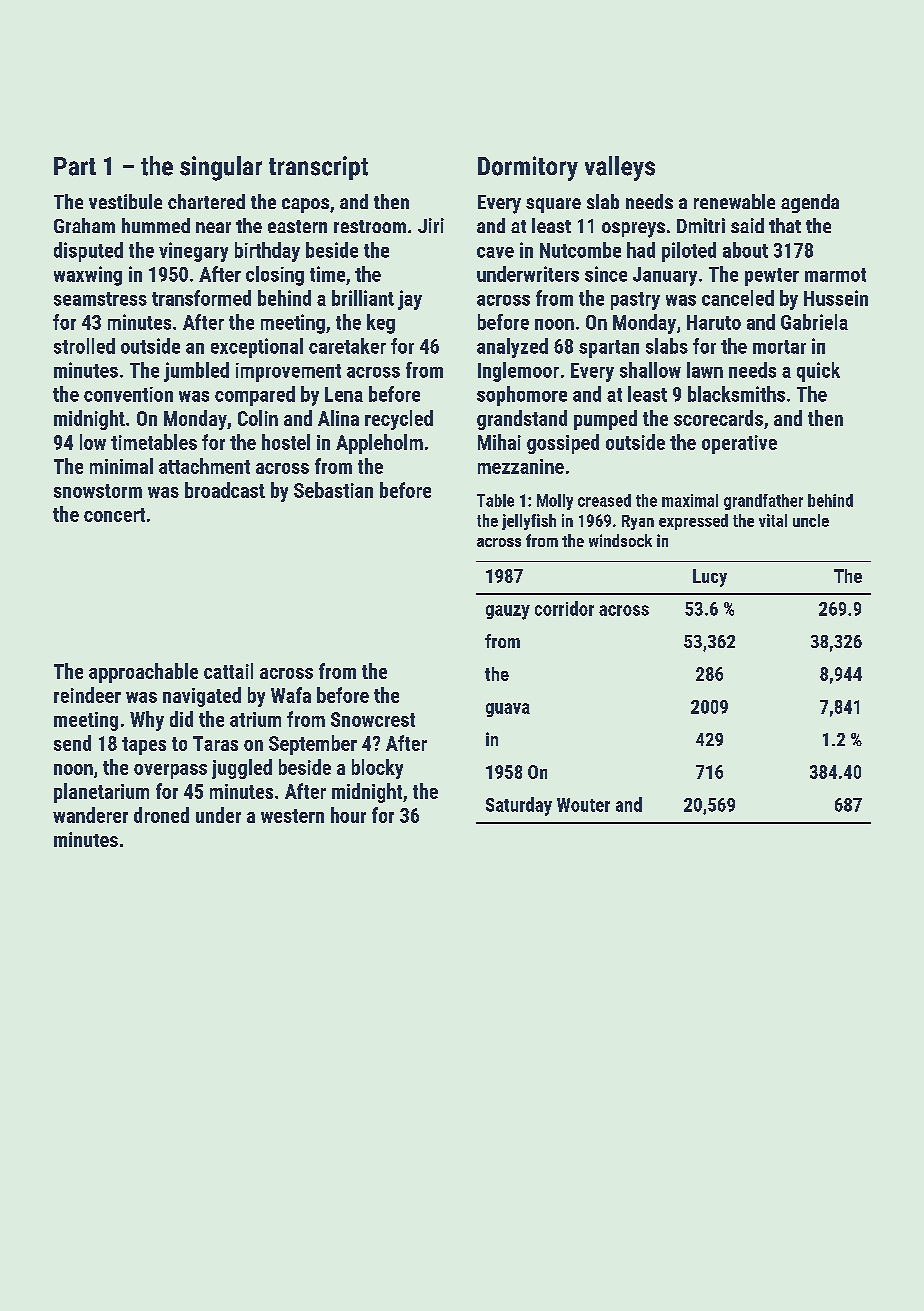 The width and height of the document is (924, 1311). What do you see at coordinates (87, 695) in the document?
I see `reindeer` at bounding box center [87, 695].
